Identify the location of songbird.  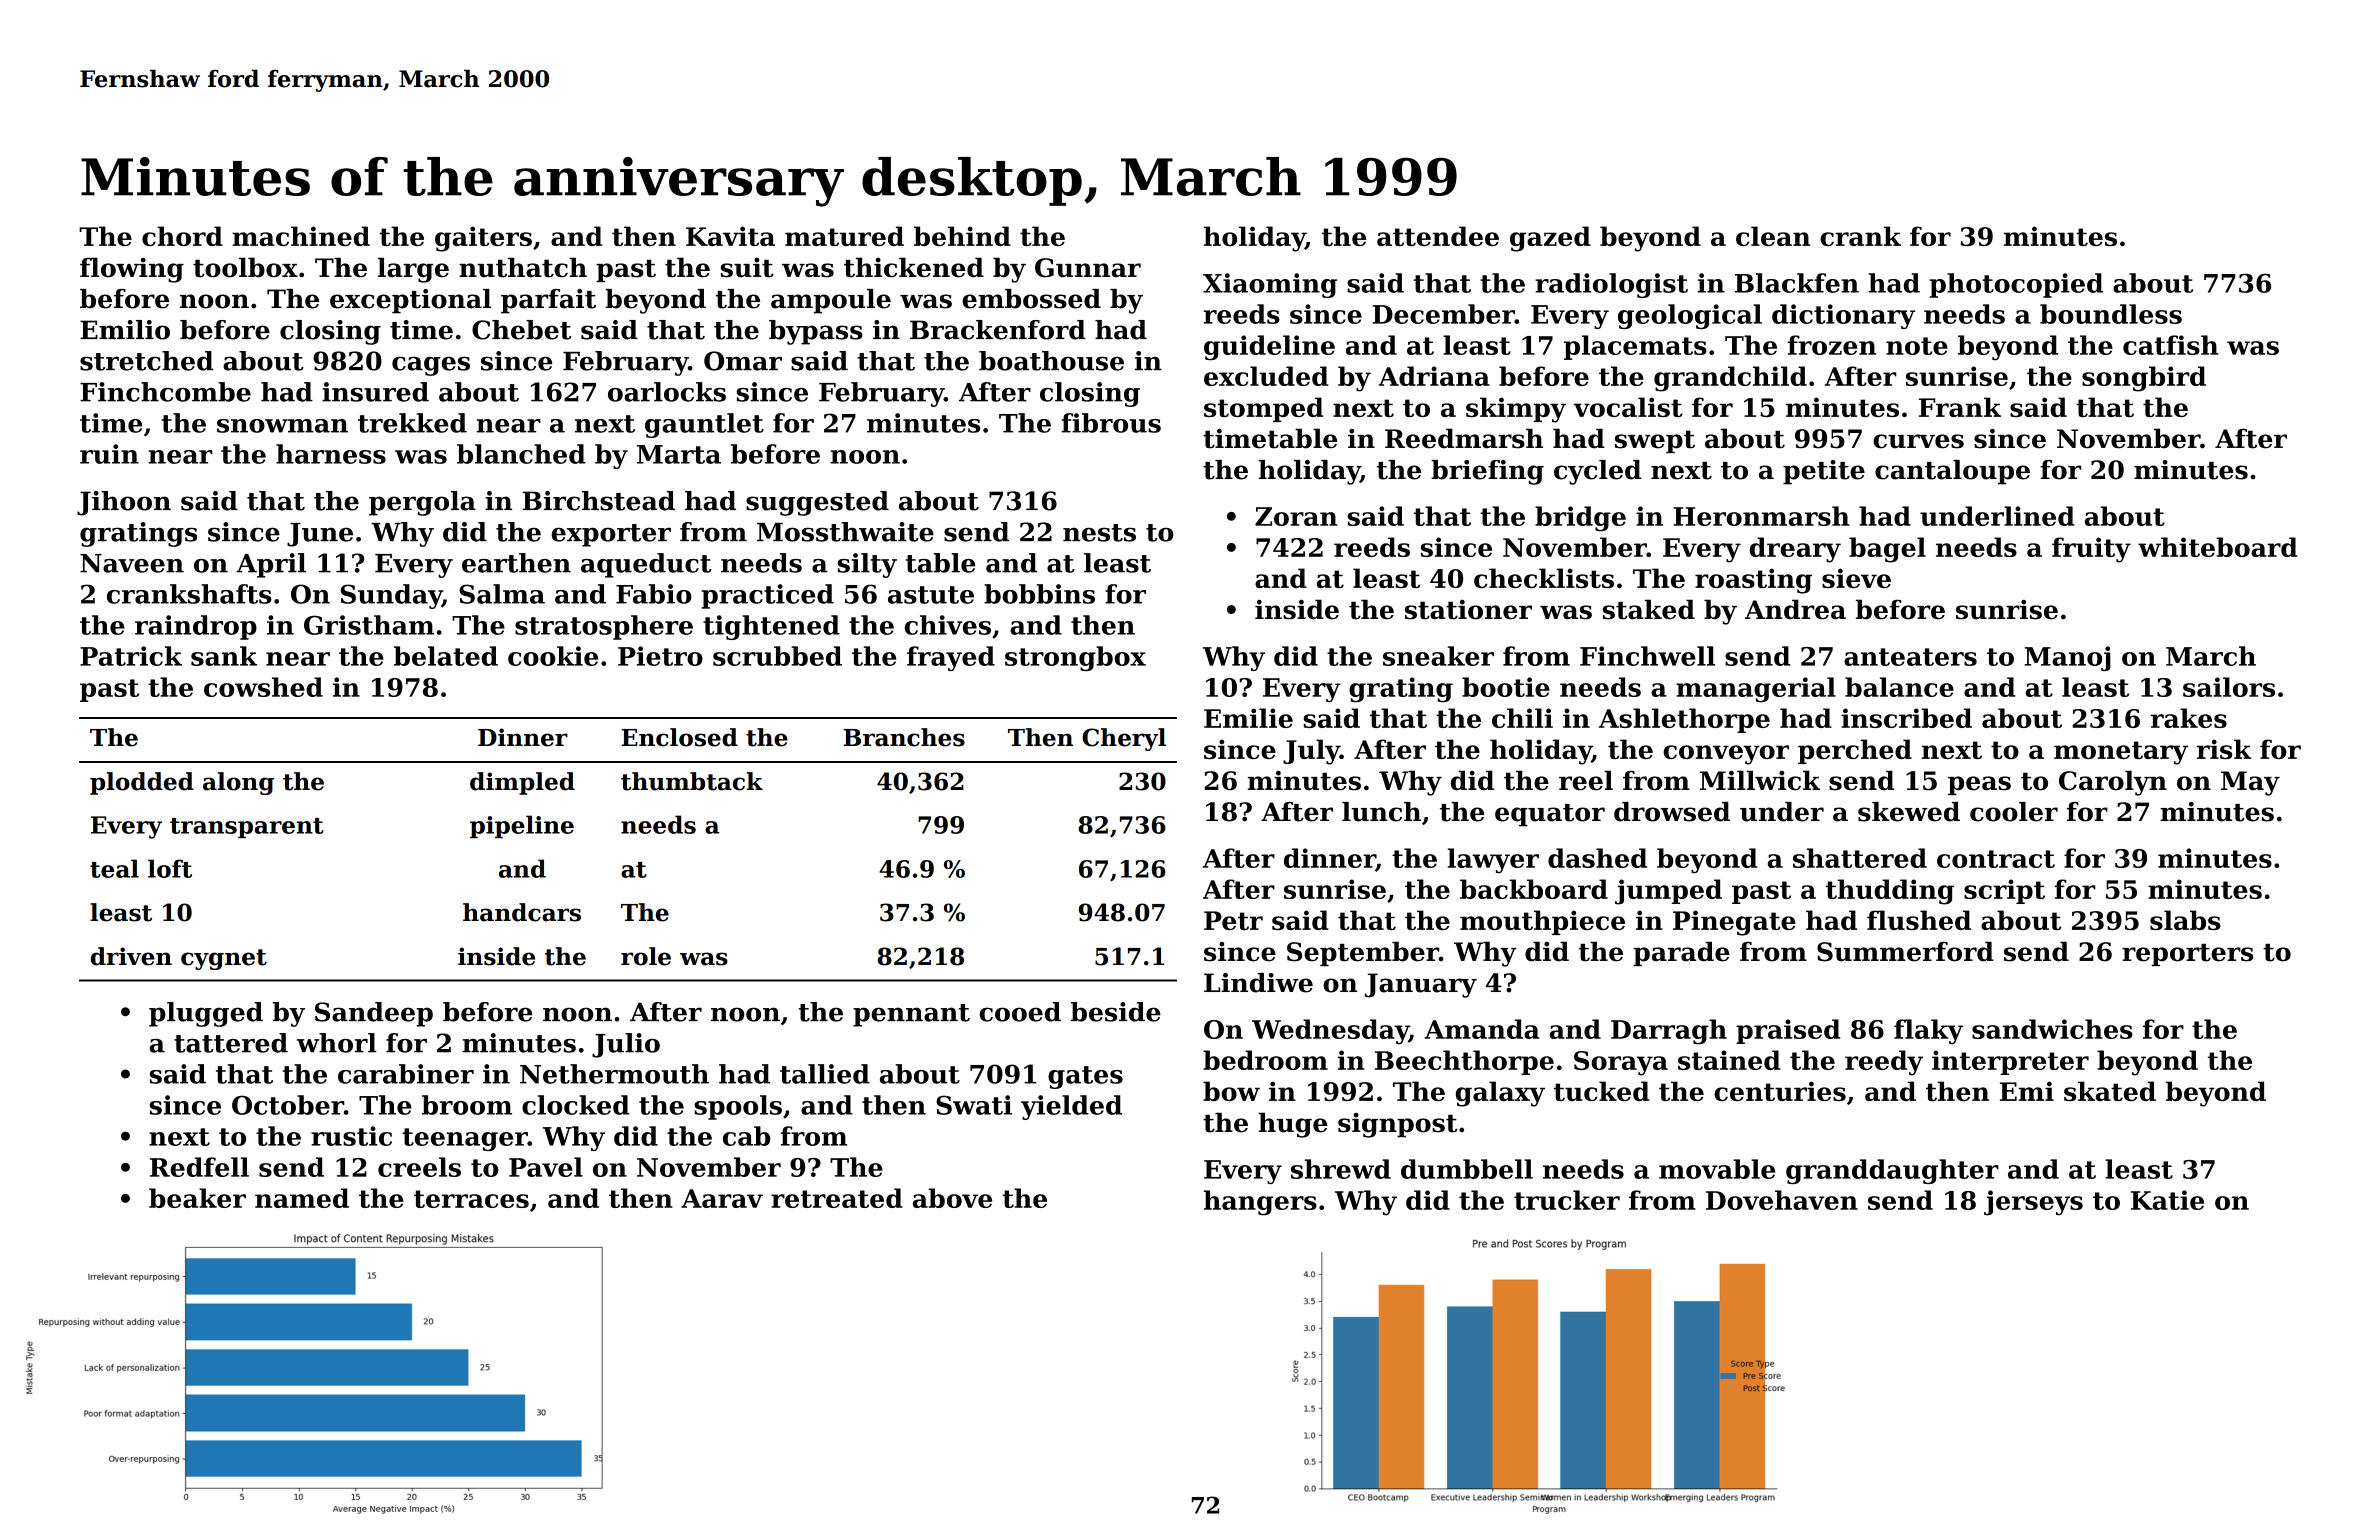
(2144, 379).
